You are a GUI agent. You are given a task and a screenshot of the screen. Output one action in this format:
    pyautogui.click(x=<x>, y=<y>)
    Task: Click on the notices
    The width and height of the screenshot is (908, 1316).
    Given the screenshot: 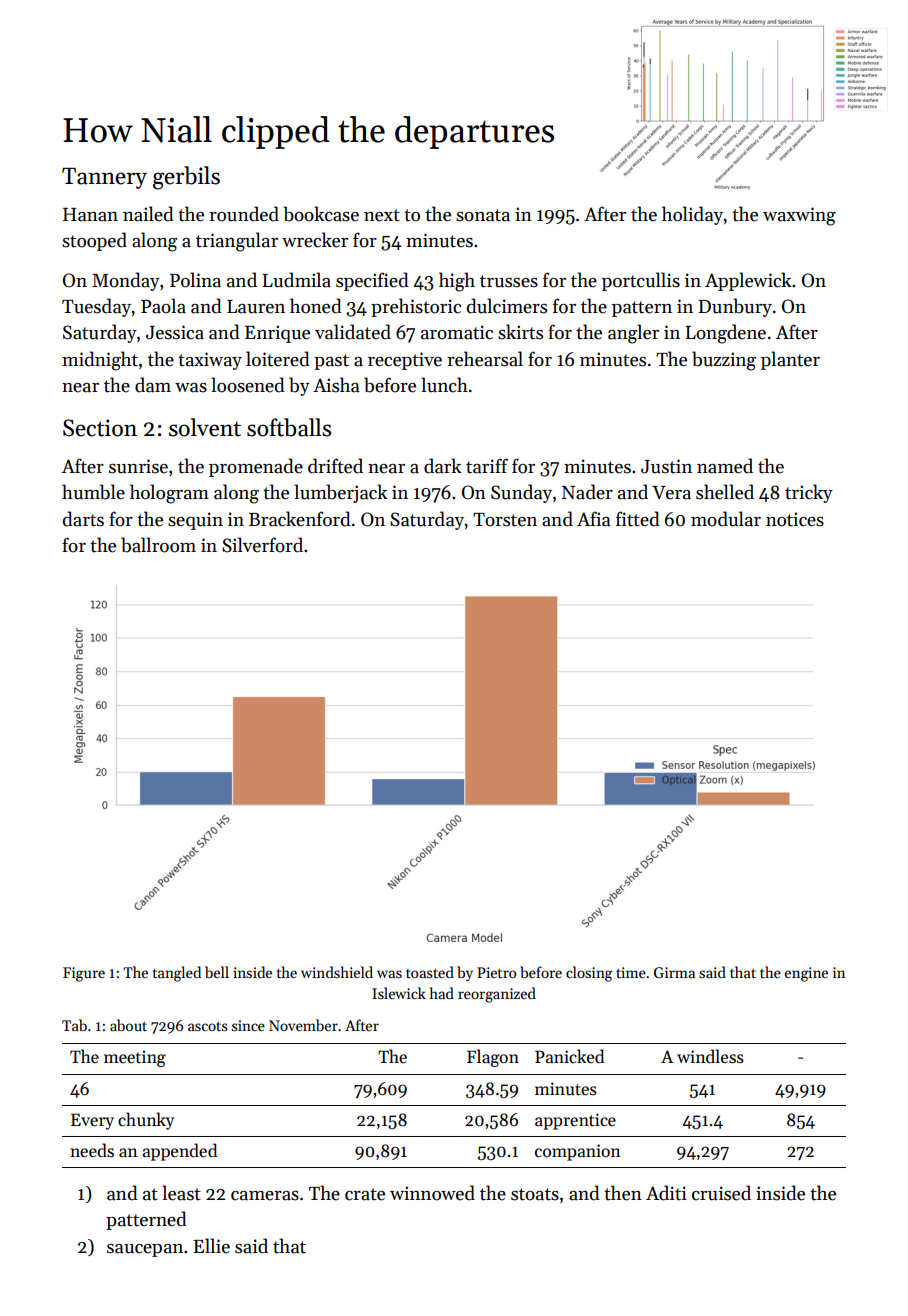 What is the action you would take?
    pyautogui.click(x=795, y=519)
